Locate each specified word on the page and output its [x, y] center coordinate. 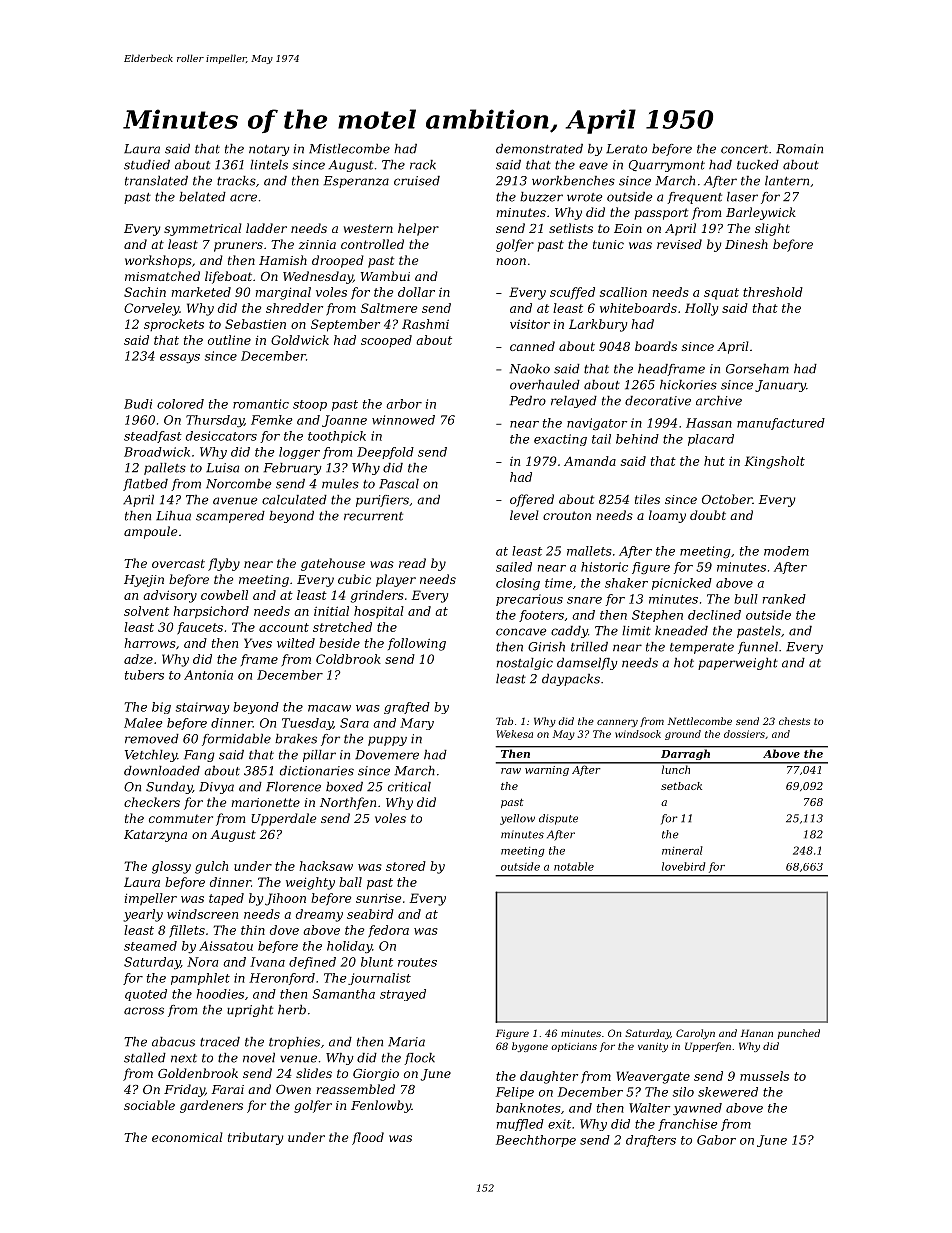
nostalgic [525, 664]
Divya [216, 788]
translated [156, 181]
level [524, 515]
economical [187, 1137]
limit [636, 631]
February [293, 469]
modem [786, 551]
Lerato [626, 149]
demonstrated [539, 149]
